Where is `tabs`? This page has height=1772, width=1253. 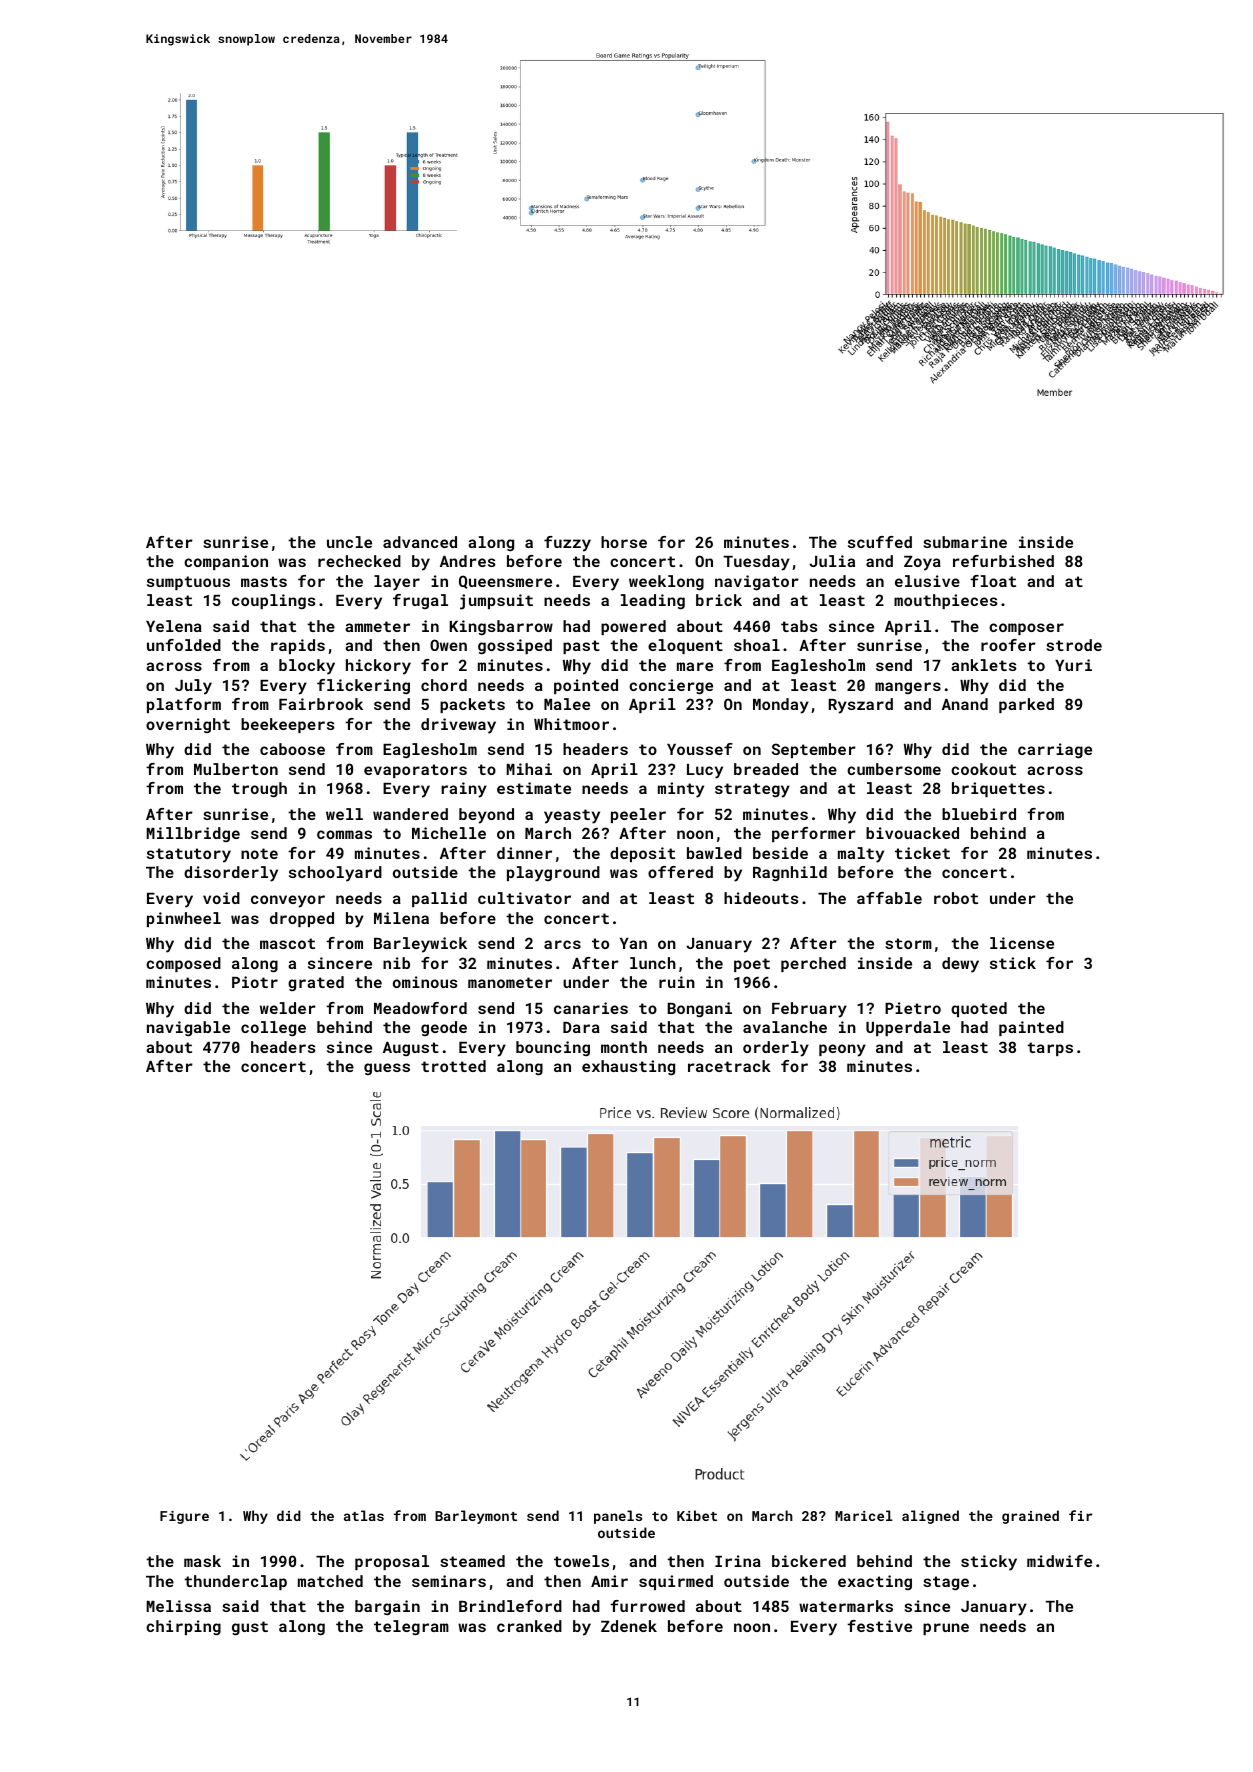
tabs is located at coordinates (799, 626).
